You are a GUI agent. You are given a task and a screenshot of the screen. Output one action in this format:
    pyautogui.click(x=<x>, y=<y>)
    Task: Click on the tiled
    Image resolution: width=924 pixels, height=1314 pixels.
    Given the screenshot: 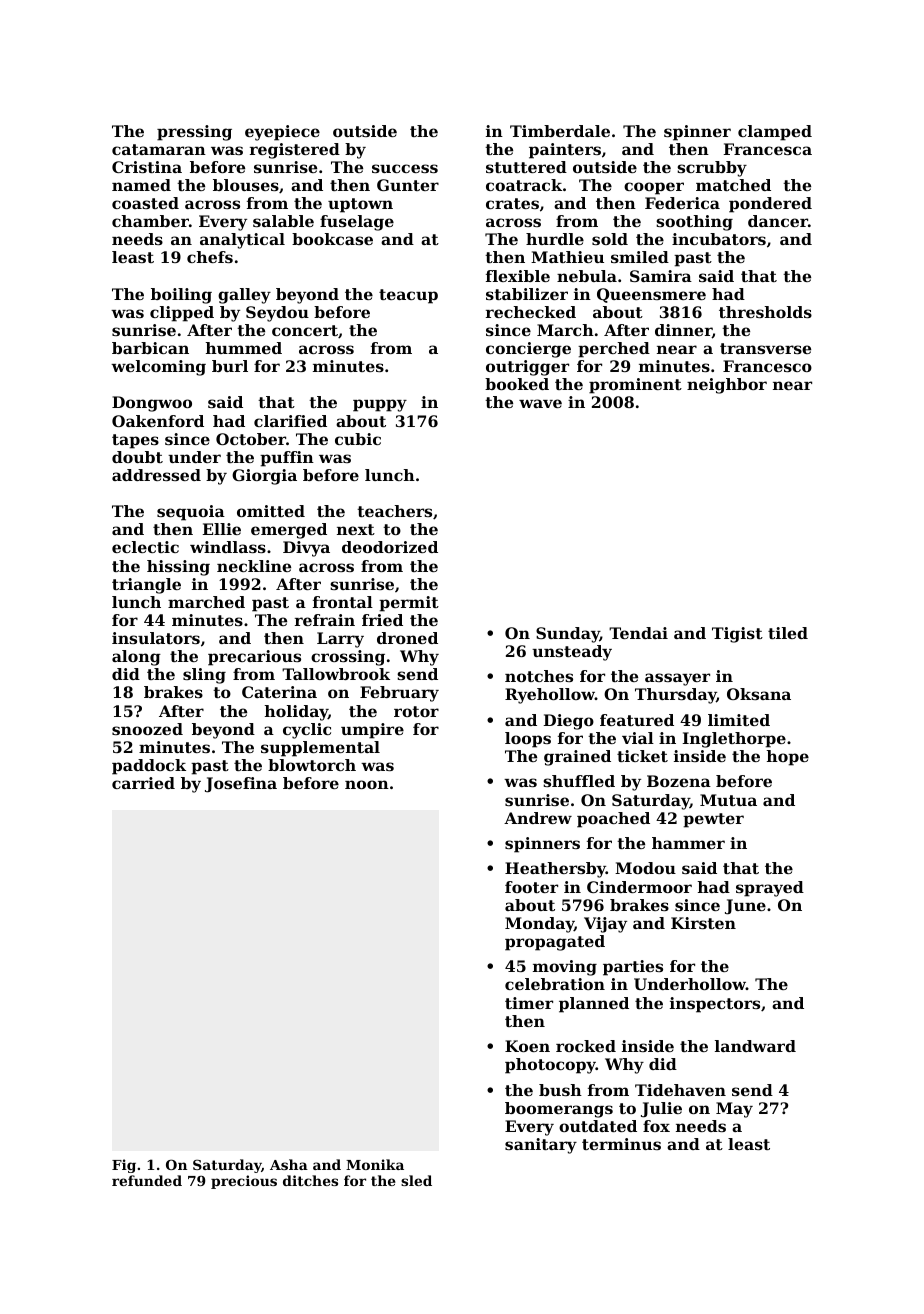 What is the action you would take?
    pyautogui.click(x=788, y=633)
